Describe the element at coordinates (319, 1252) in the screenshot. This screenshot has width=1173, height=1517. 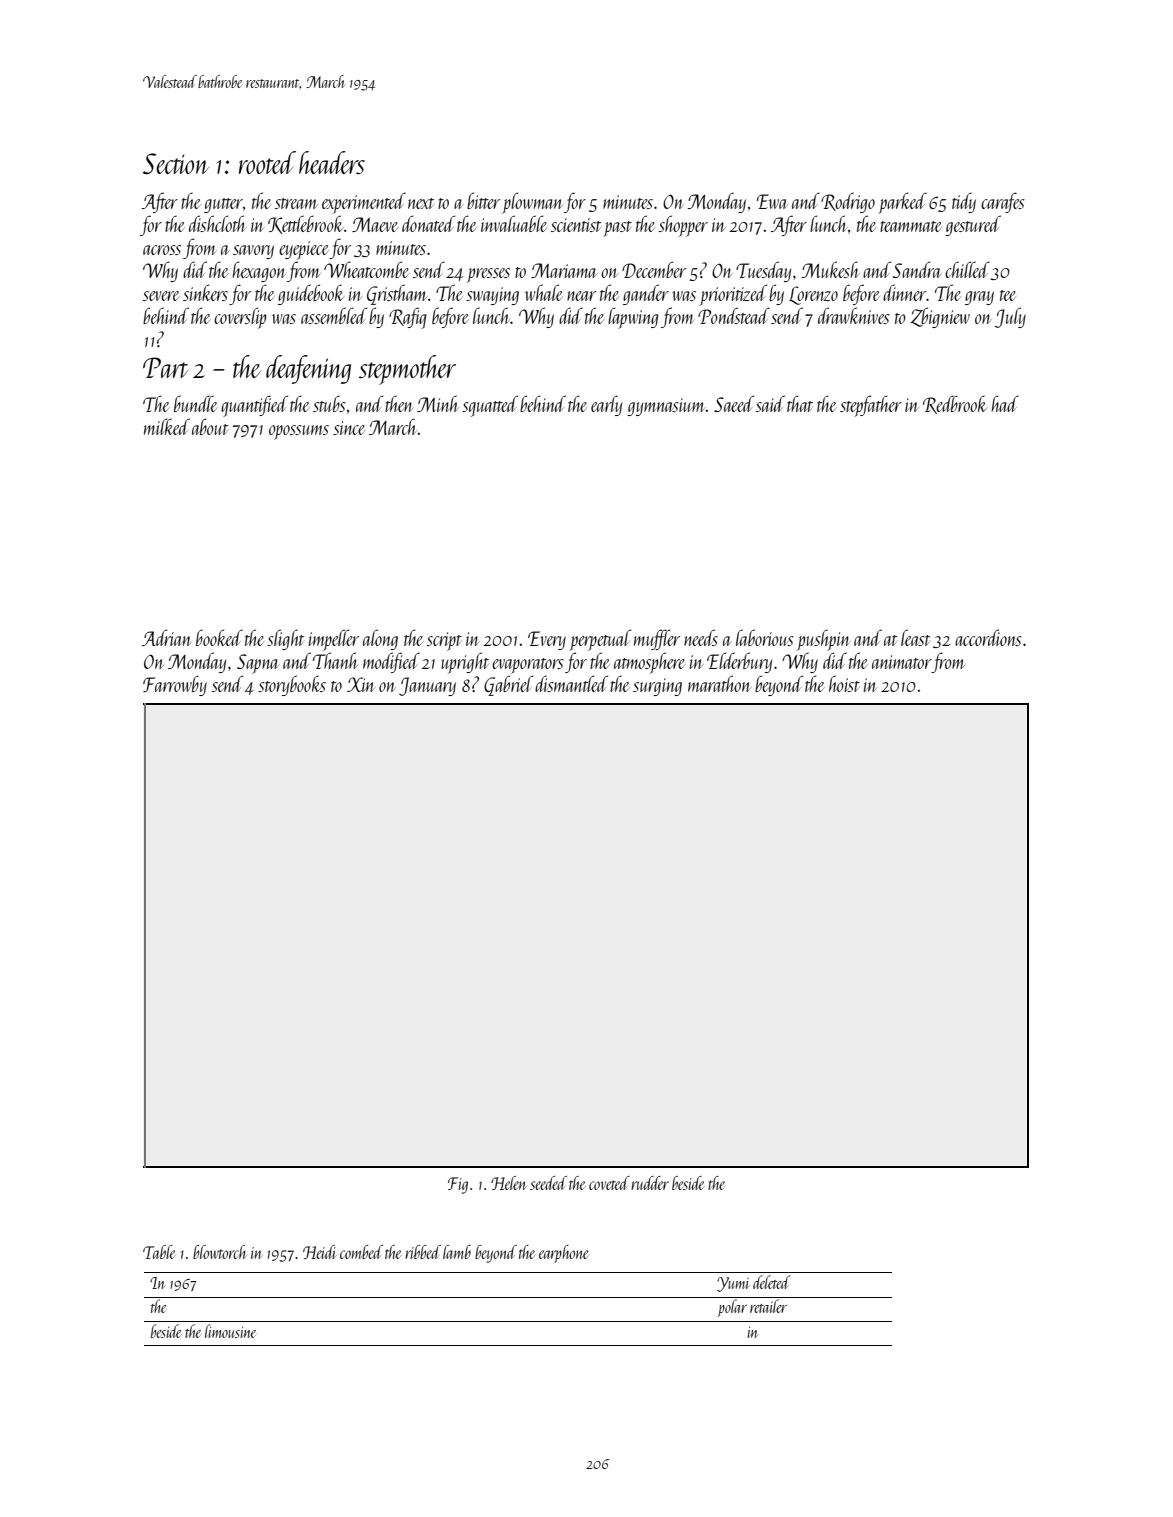
I see `Heidi` at that location.
